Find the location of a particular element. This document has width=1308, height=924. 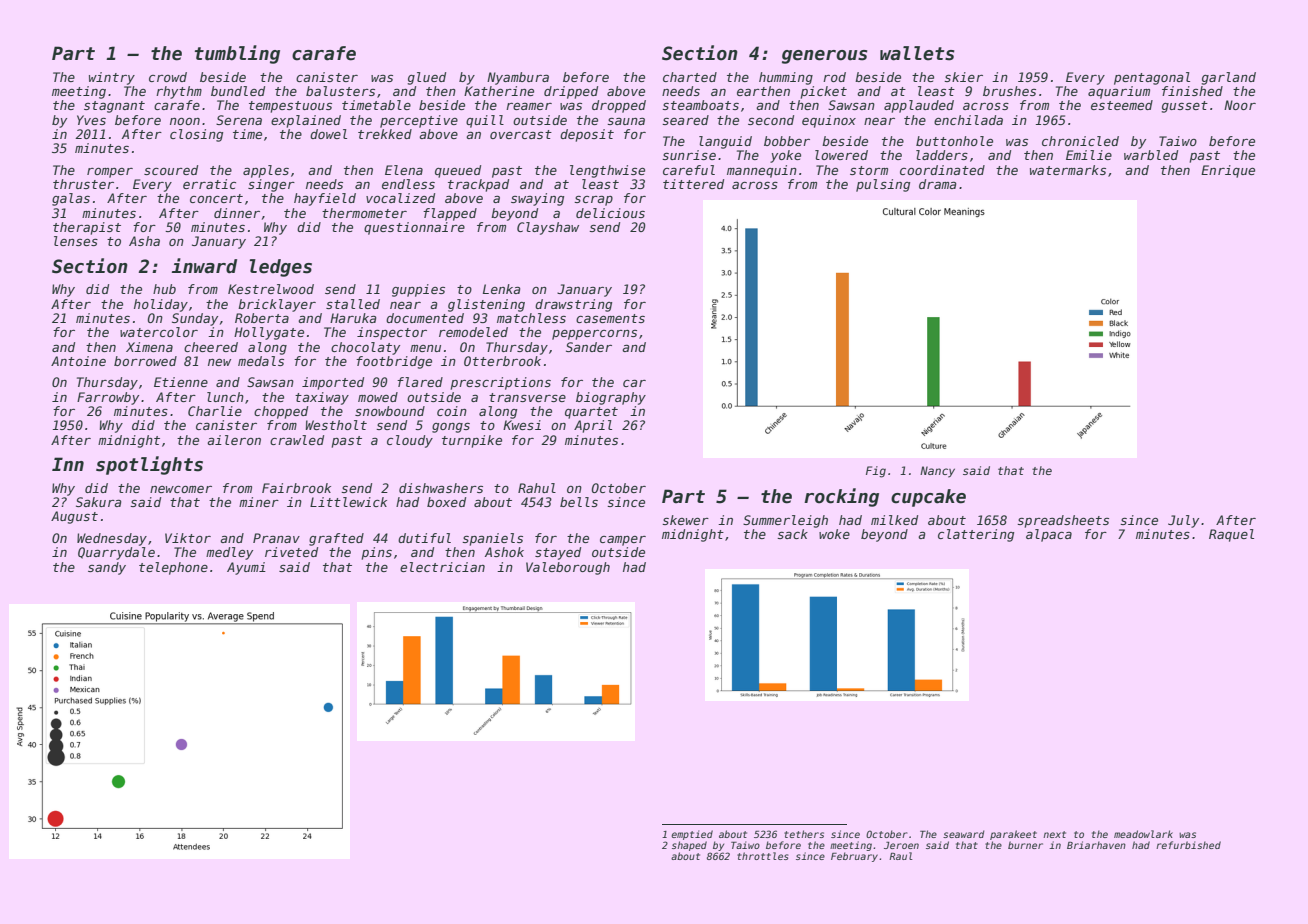

delicious is located at coordinates (610, 213).
